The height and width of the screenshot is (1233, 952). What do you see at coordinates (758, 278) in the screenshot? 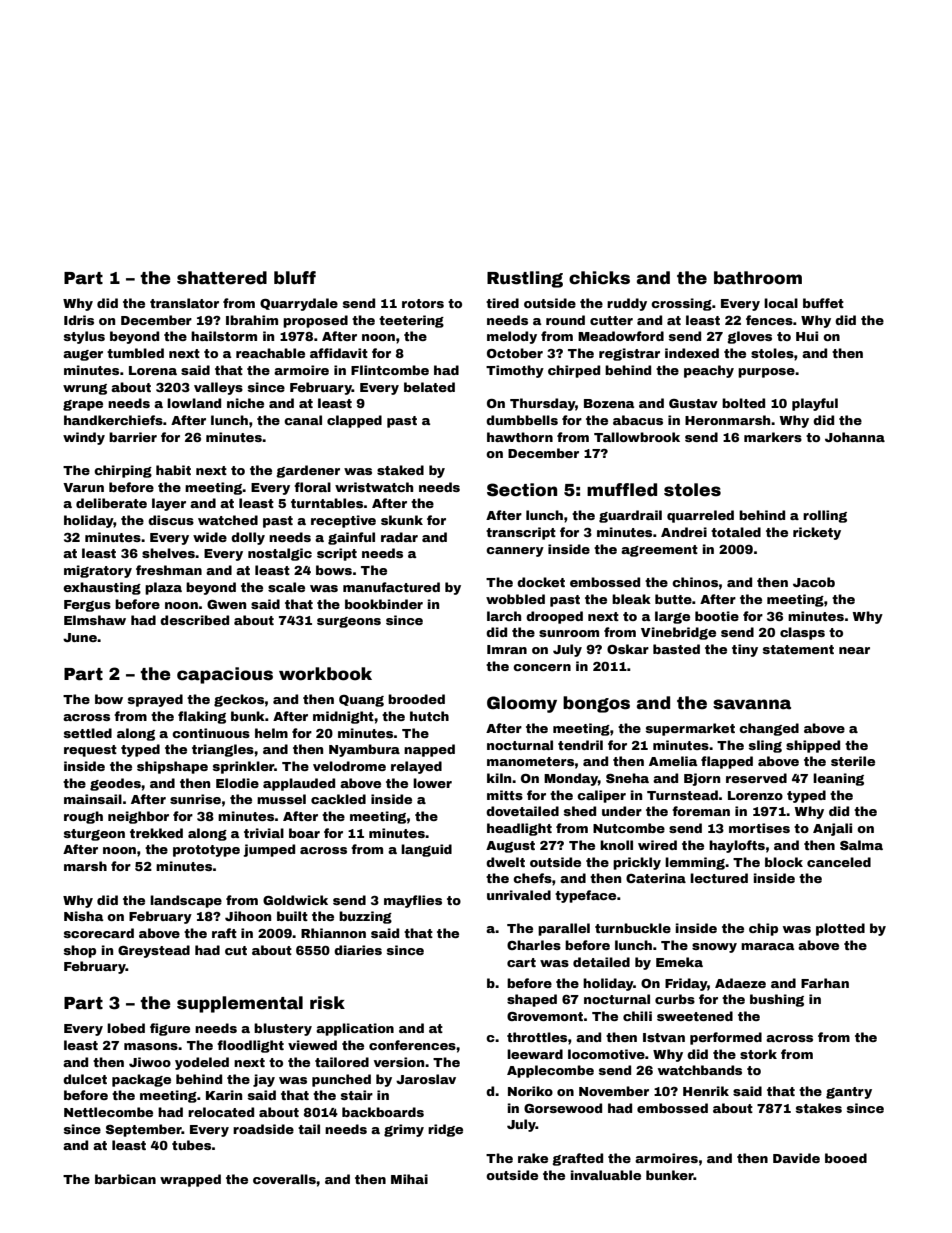
I see `bathroom` at bounding box center [758, 278].
